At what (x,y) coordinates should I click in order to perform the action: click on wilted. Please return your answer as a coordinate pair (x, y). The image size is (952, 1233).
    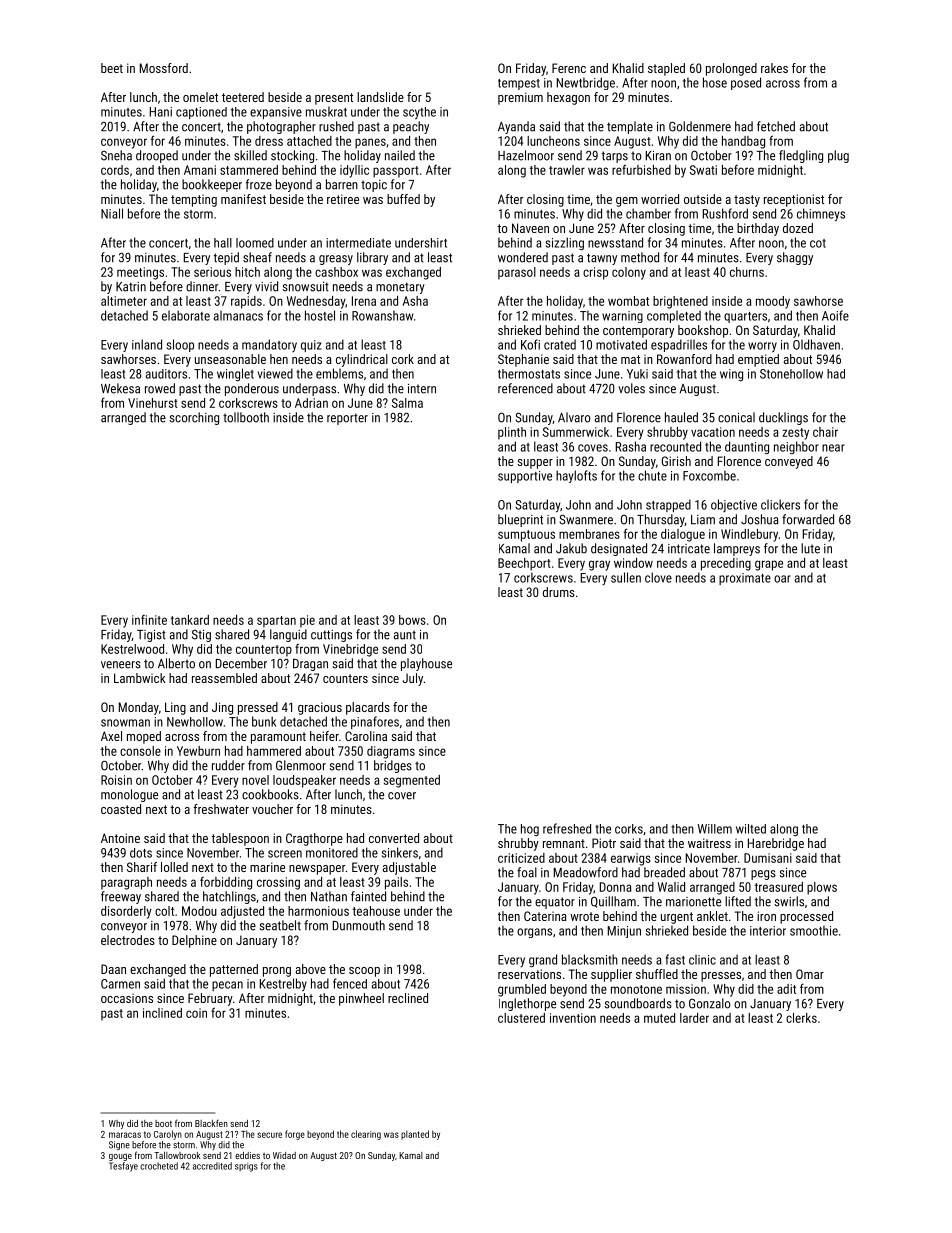
    Looking at the image, I should click on (751, 829).
